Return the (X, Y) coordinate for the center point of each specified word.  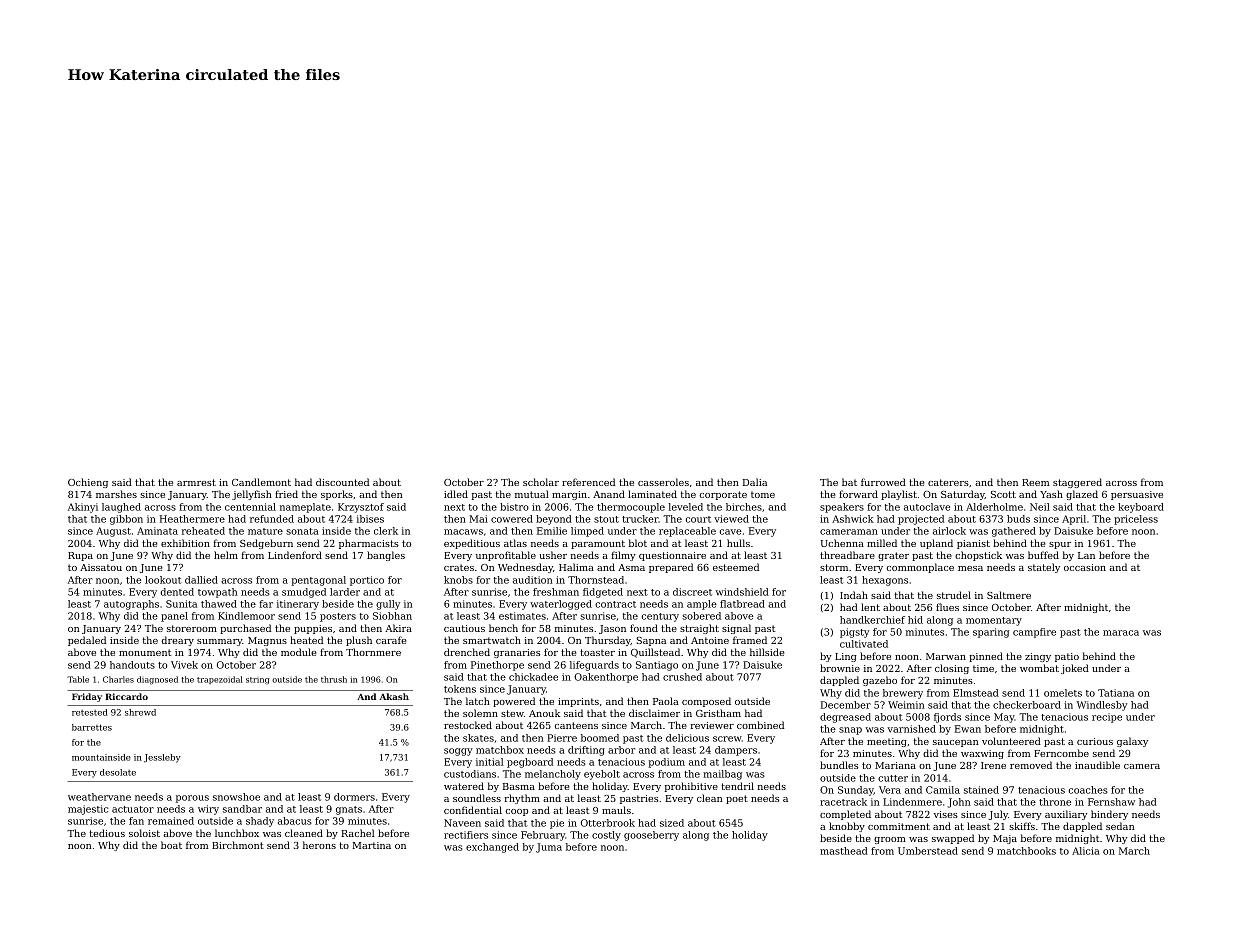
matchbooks (1026, 851)
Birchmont (238, 845)
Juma (549, 848)
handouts (132, 665)
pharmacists (369, 544)
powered (514, 702)
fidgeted (603, 593)
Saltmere (1009, 595)
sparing (991, 633)
